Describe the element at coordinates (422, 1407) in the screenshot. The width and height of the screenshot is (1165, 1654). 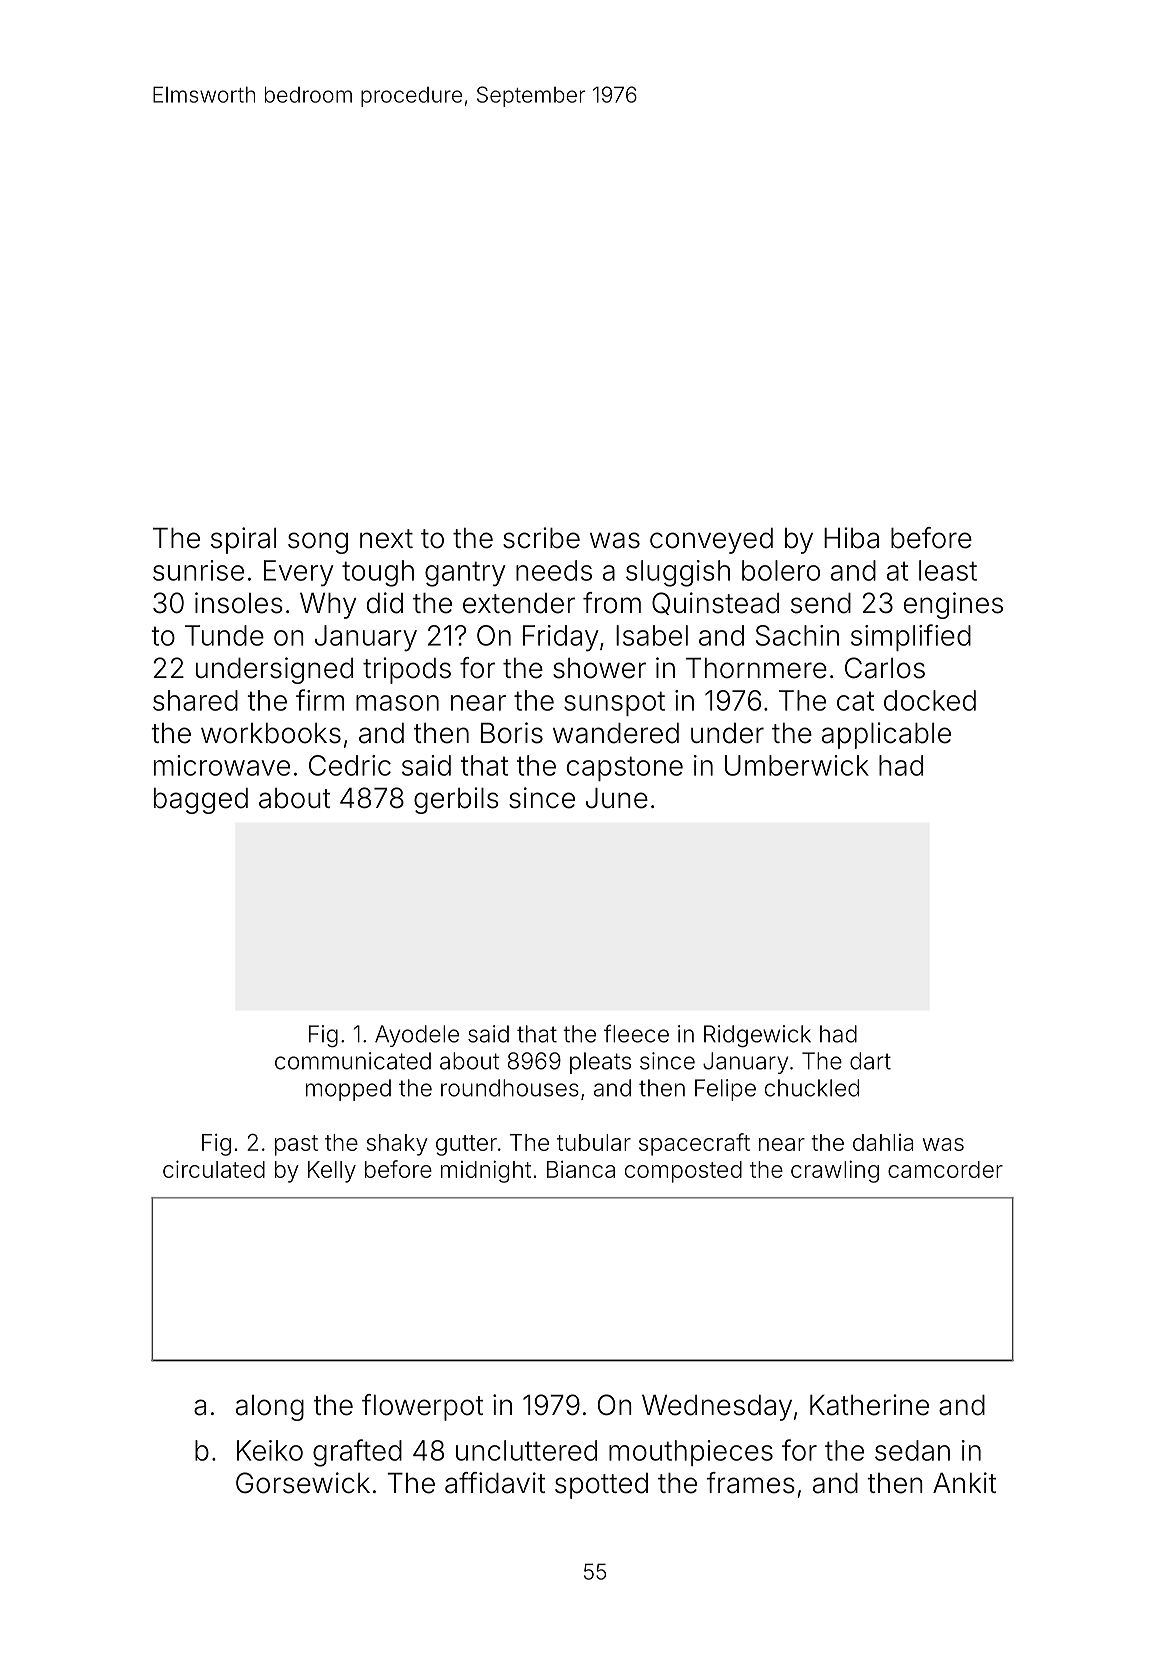
I see `flowerpot` at that location.
